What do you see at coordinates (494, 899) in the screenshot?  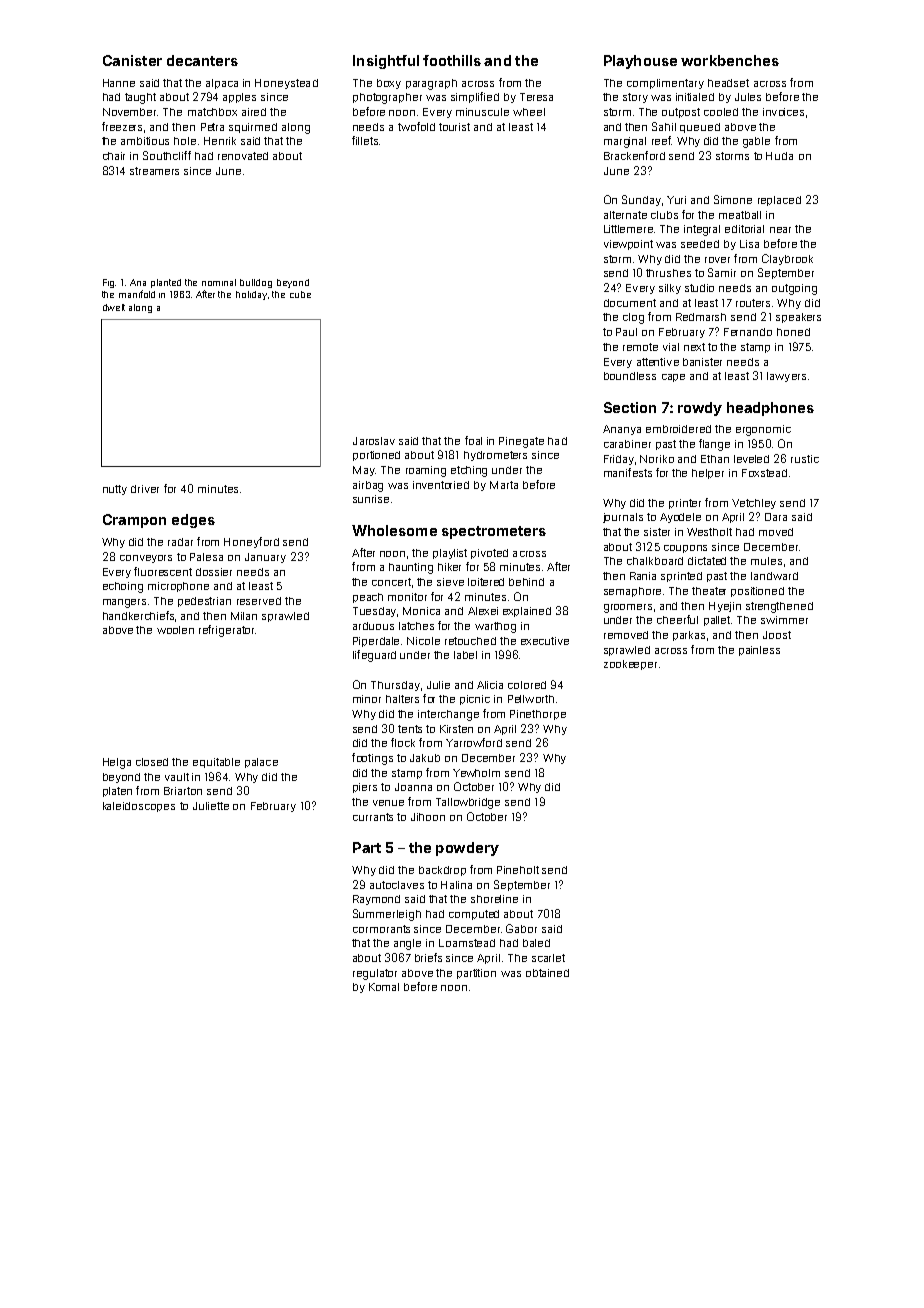 I see `shoreline` at bounding box center [494, 899].
